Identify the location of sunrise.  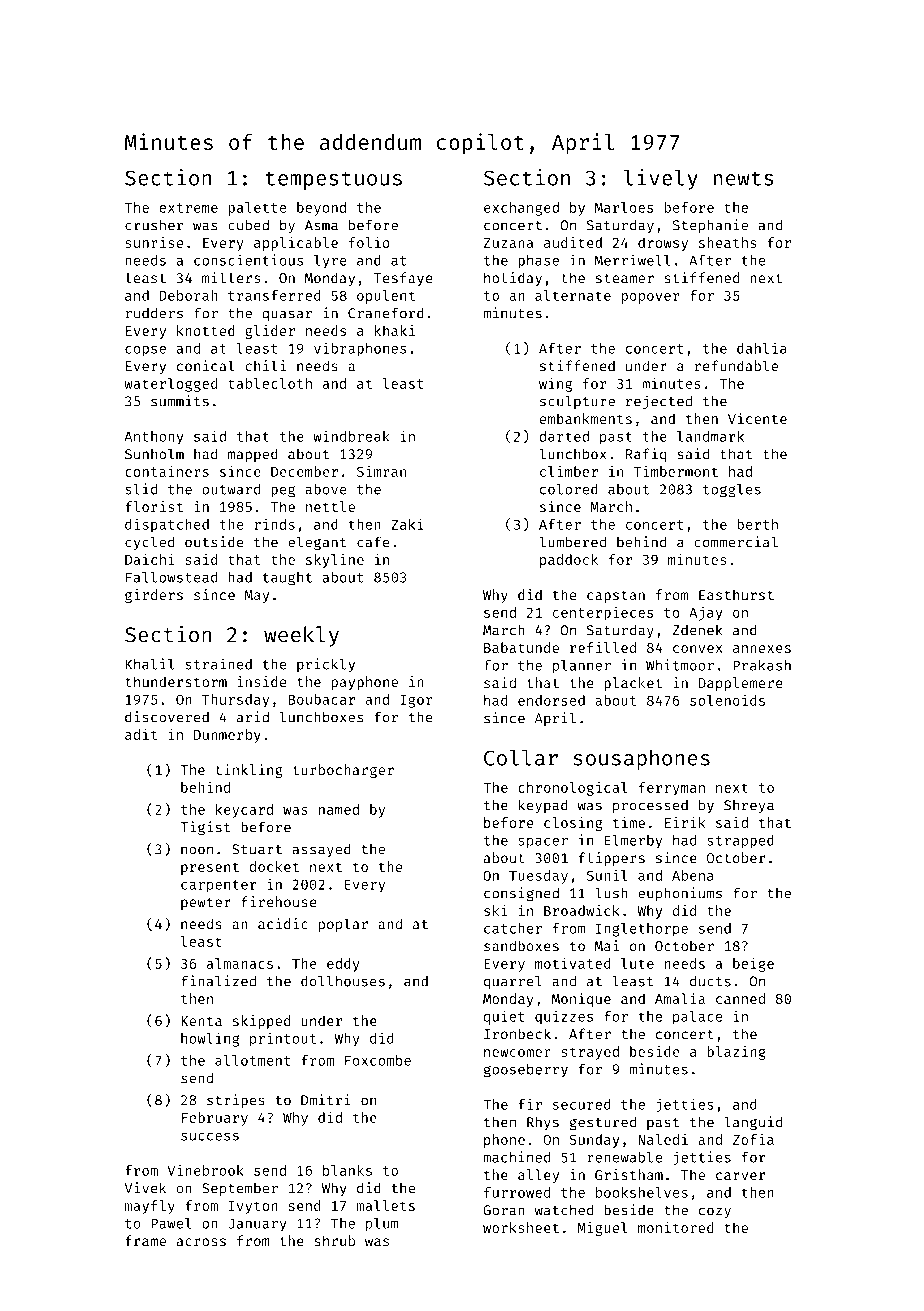
(154, 242).
